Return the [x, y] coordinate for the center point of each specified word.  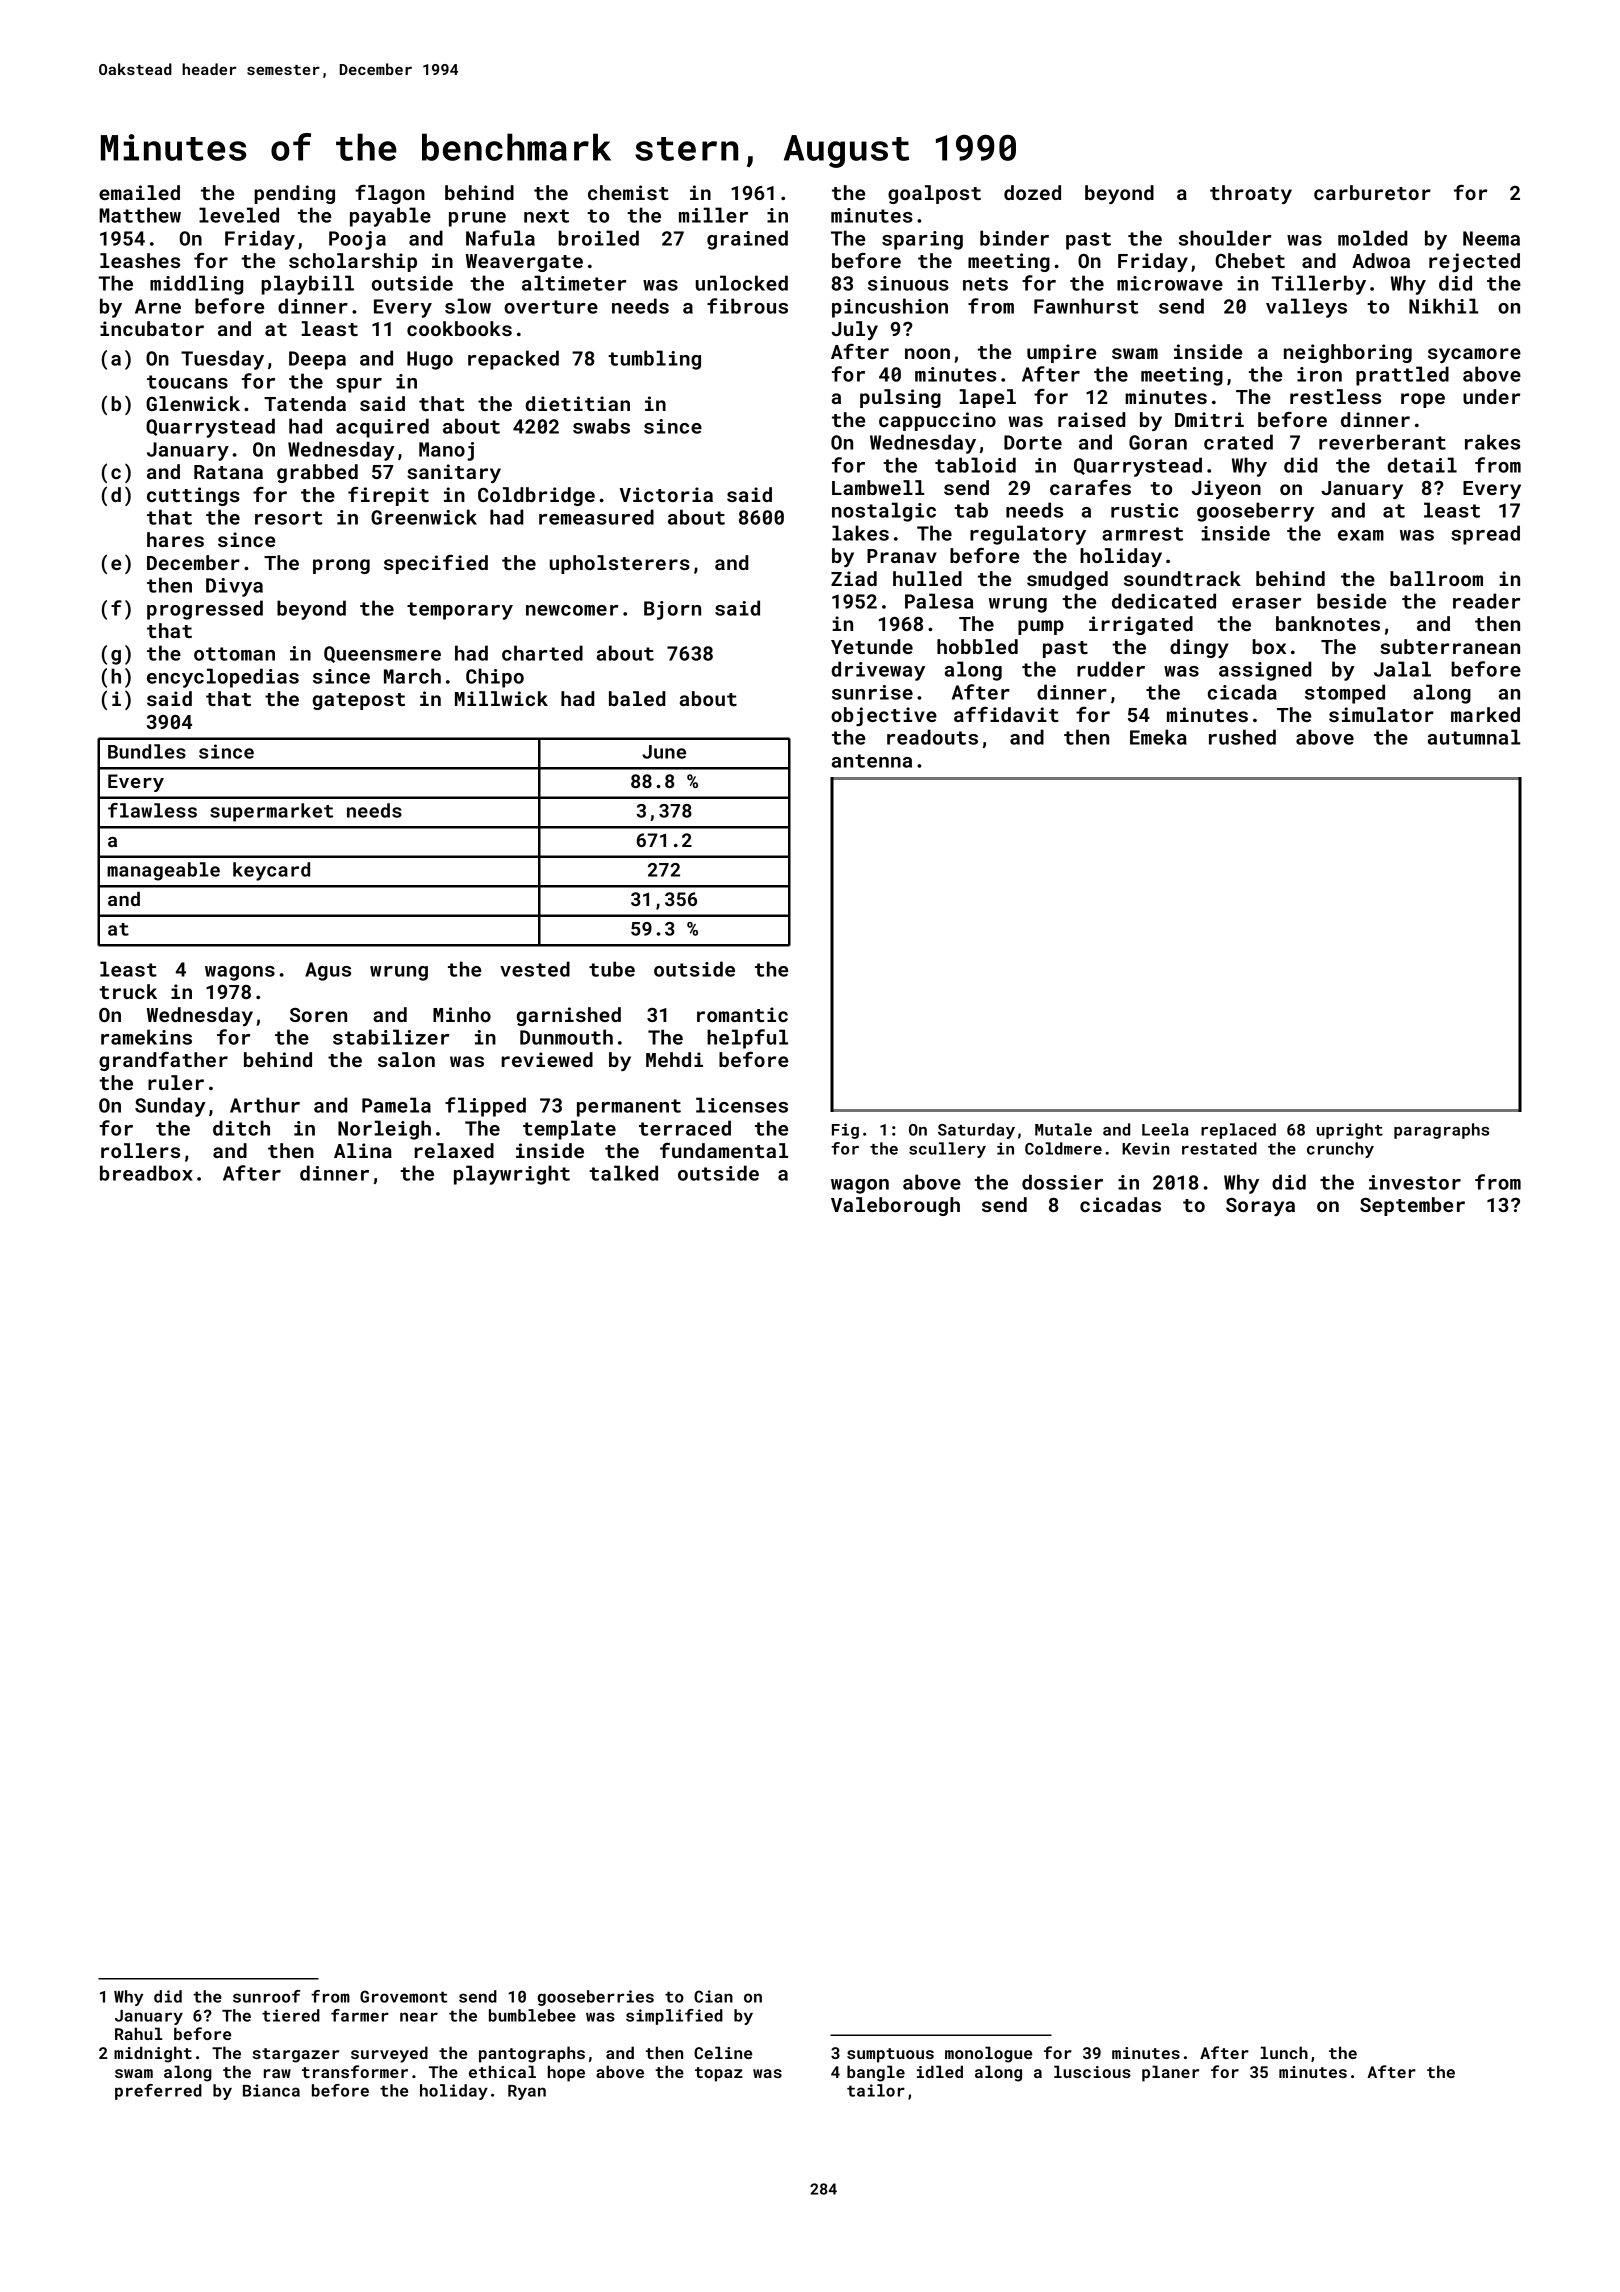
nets [985, 284]
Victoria [666, 494]
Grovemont [403, 1996]
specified [436, 564]
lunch [1284, 2052]
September [1412, 1206]
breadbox [146, 1173]
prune [477, 219]
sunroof [266, 1996]
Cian [713, 1996]
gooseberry [1255, 512]
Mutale [1063, 1129]
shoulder [1225, 238]
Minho [462, 1014]
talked [623, 1173]
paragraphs [1441, 1131]
